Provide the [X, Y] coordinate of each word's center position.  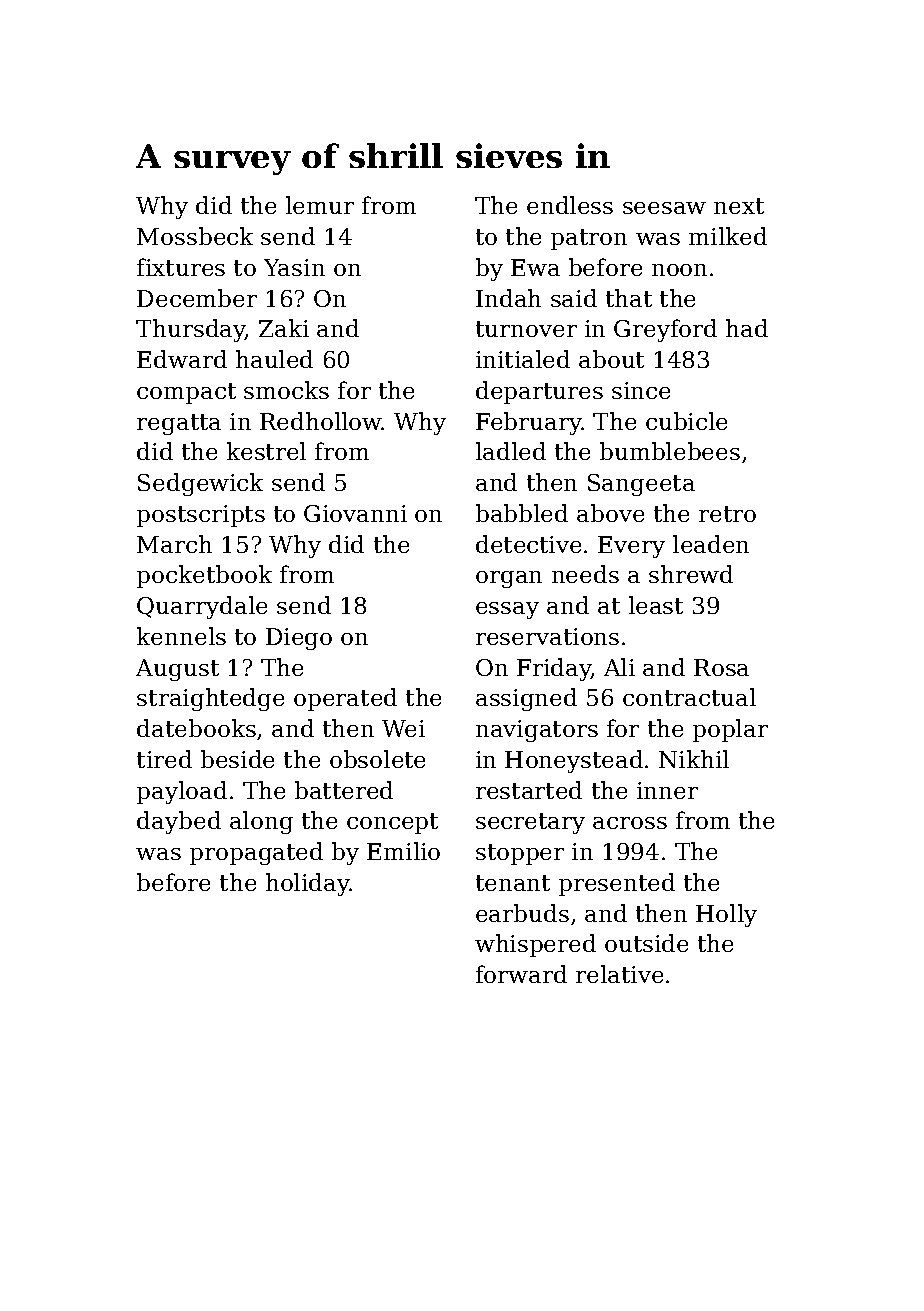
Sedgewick [200, 484]
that [629, 298]
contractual [689, 697]
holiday [308, 884]
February [529, 423]
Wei [403, 728]
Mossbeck [195, 236]
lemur [320, 205]
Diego [299, 639]
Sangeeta [641, 485]
